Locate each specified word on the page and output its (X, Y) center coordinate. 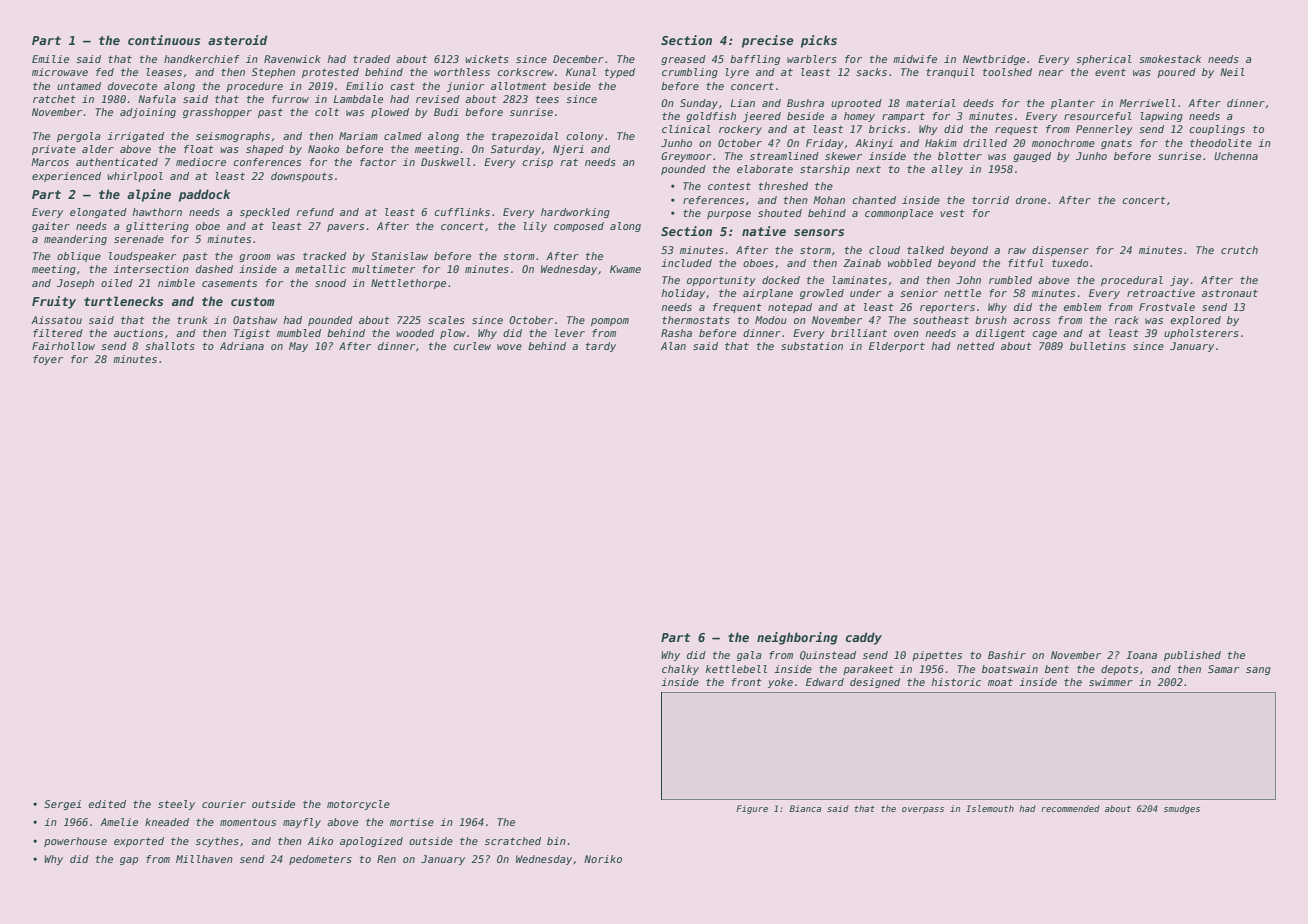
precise (768, 41)
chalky (680, 670)
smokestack (1170, 59)
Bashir (1007, 655)
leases (164, 72)
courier (224, 804)
